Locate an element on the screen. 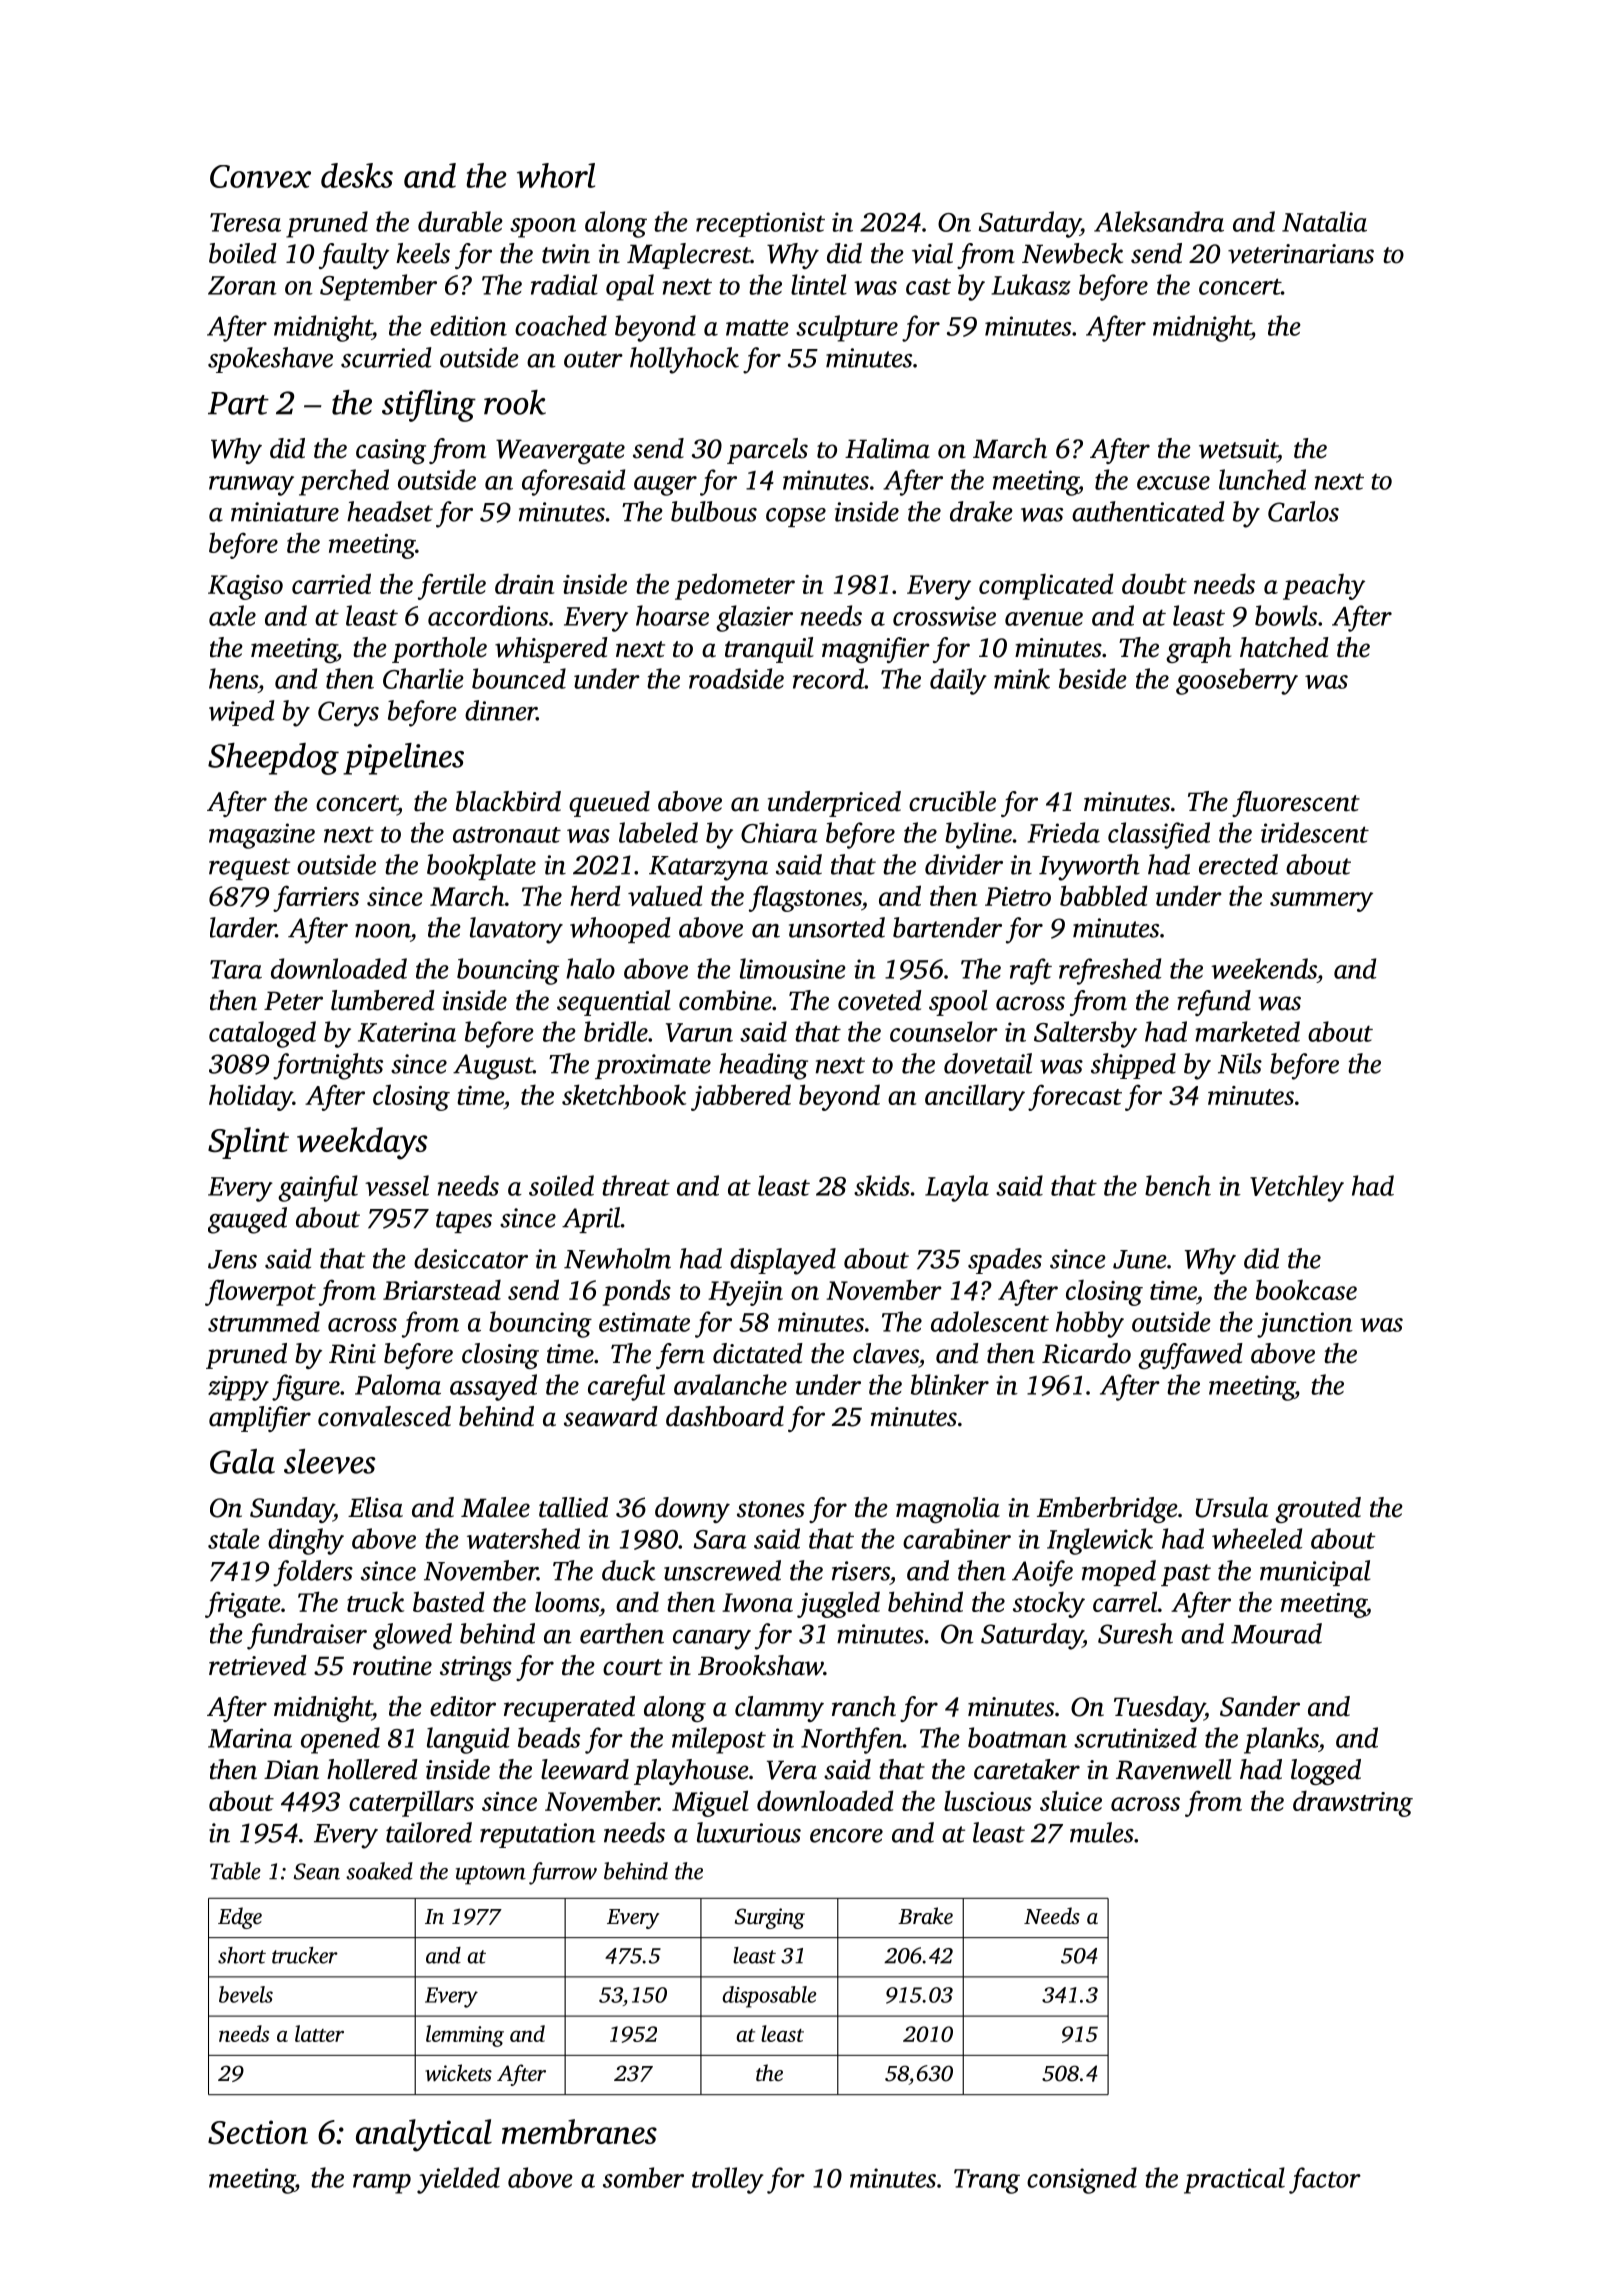 The image size is (1620, 2292). hoarse is located at coordinates (672, 615).
